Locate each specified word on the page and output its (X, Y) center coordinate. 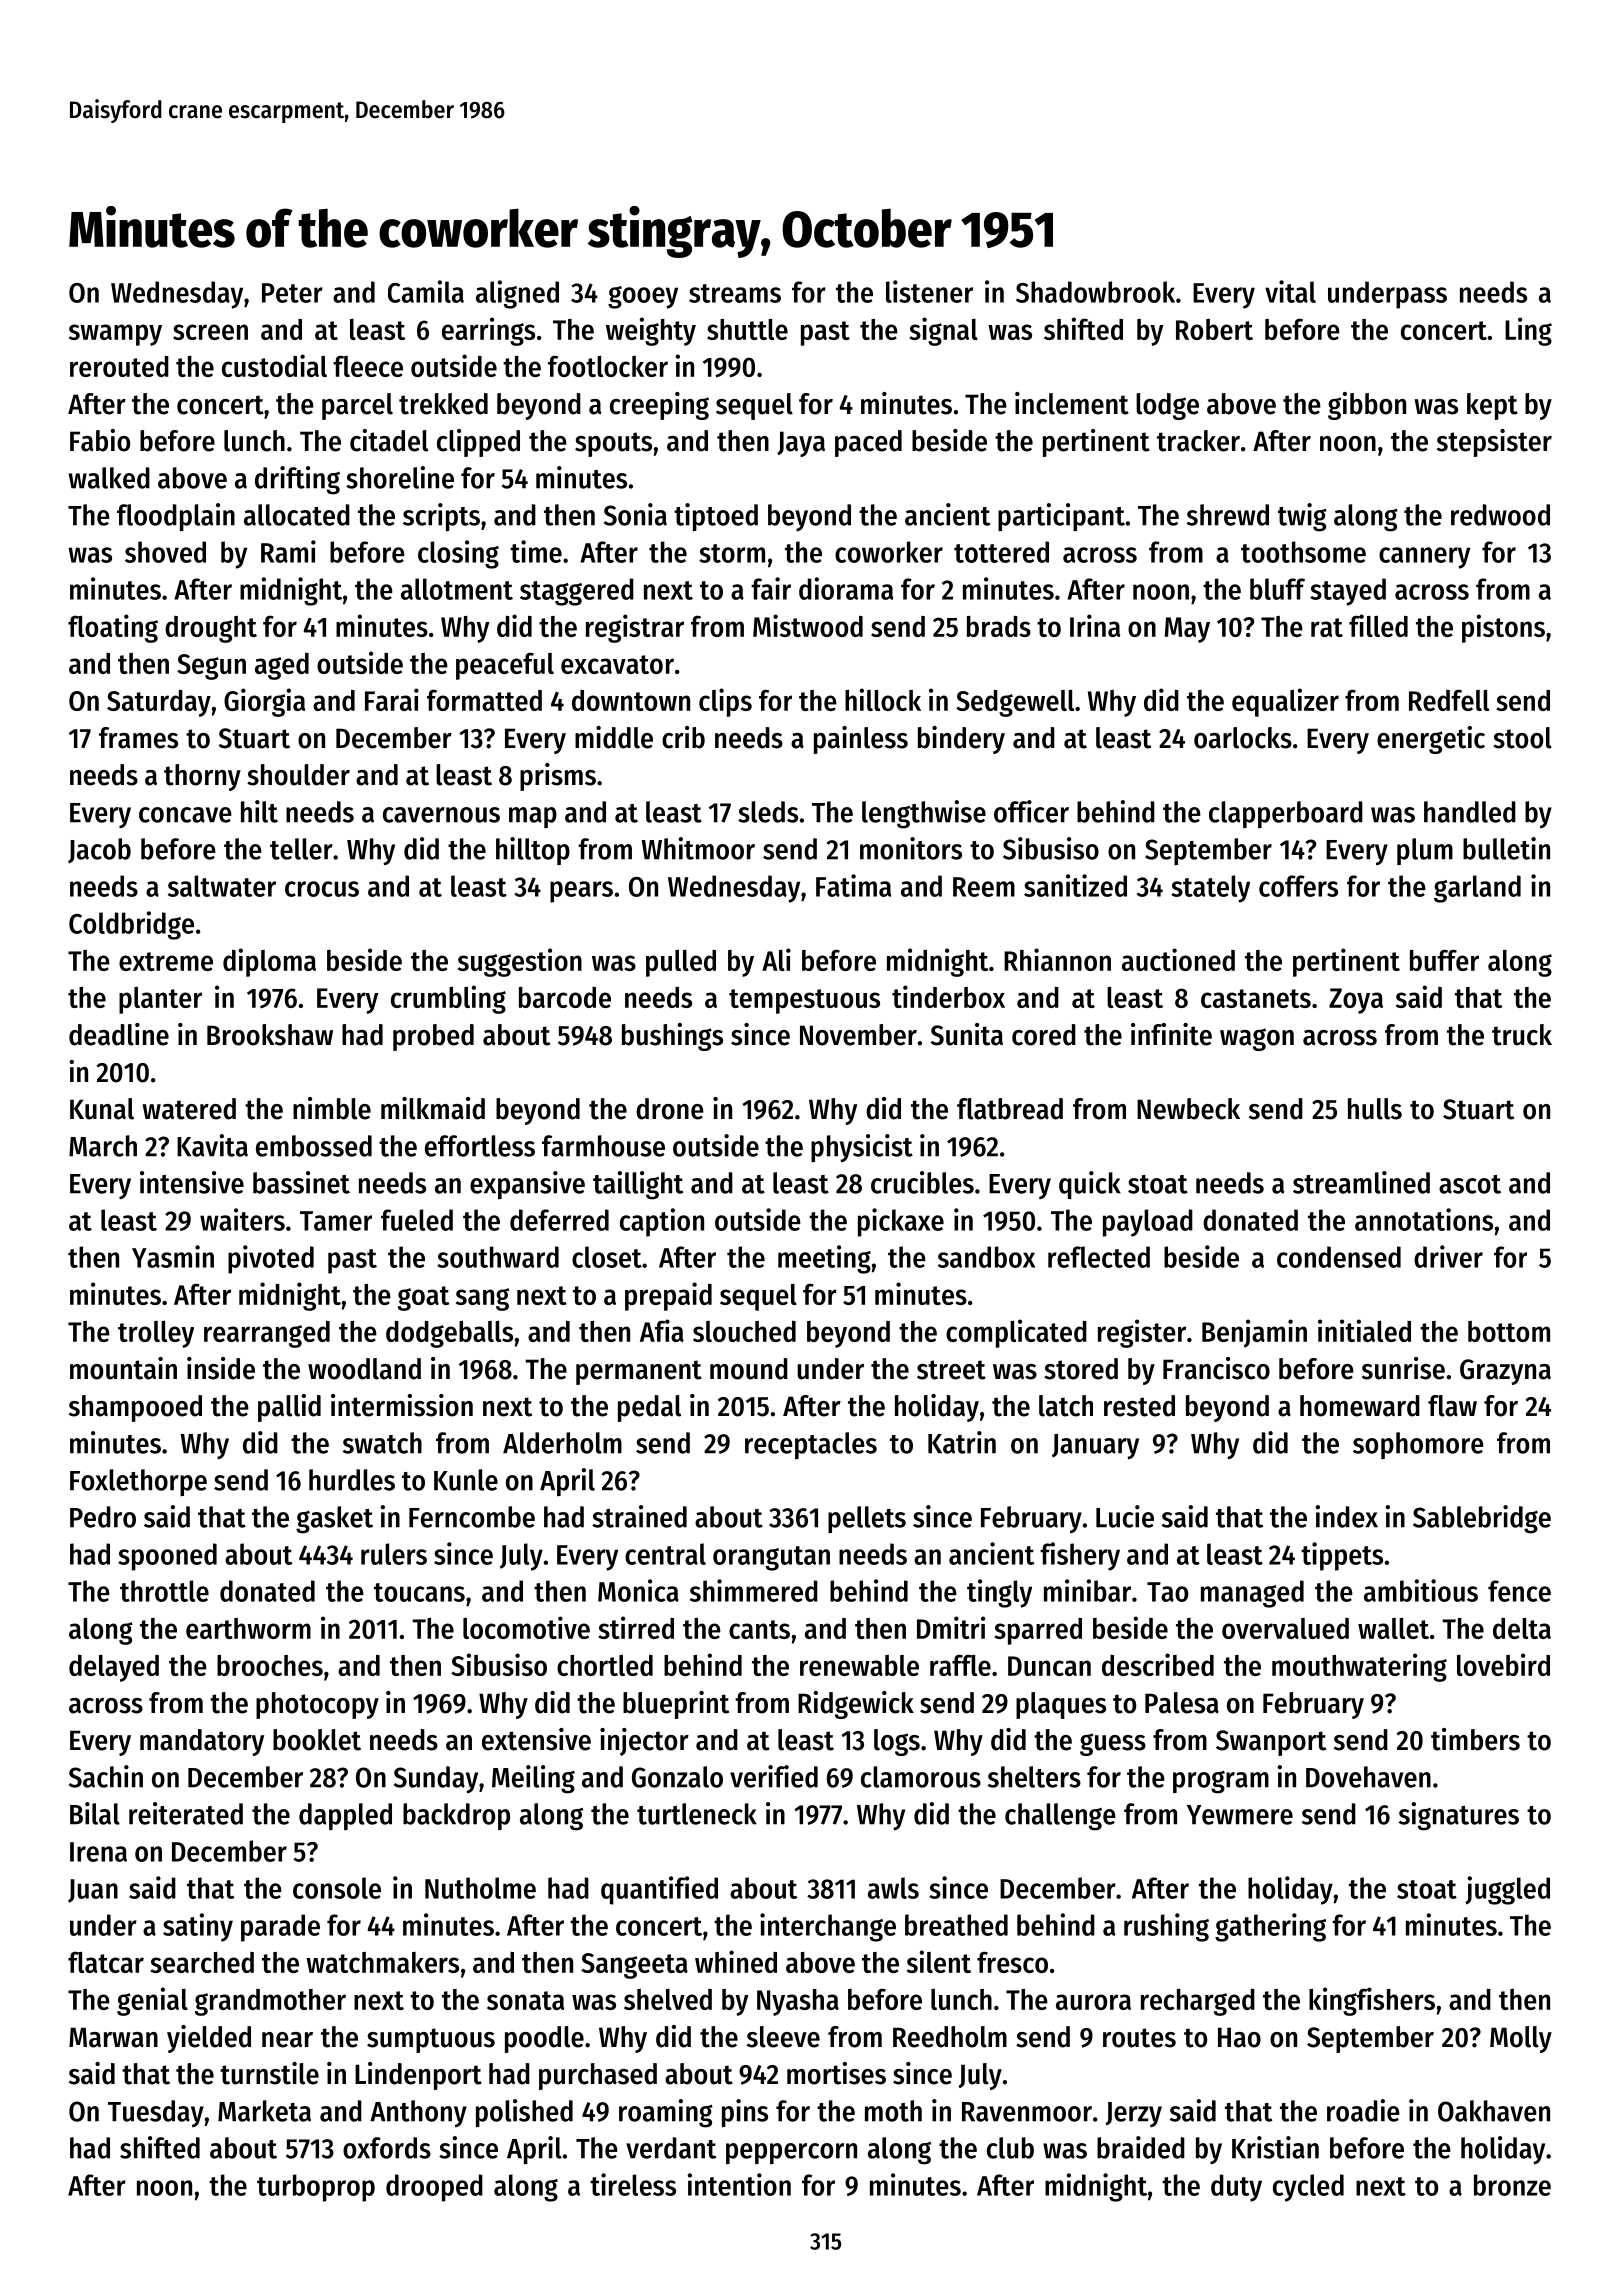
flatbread (1010, 1109)
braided (1141, 2147)
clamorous (921, 1777)
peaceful (505, 666)
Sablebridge (1482, 1519)
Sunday (436, 1780)
